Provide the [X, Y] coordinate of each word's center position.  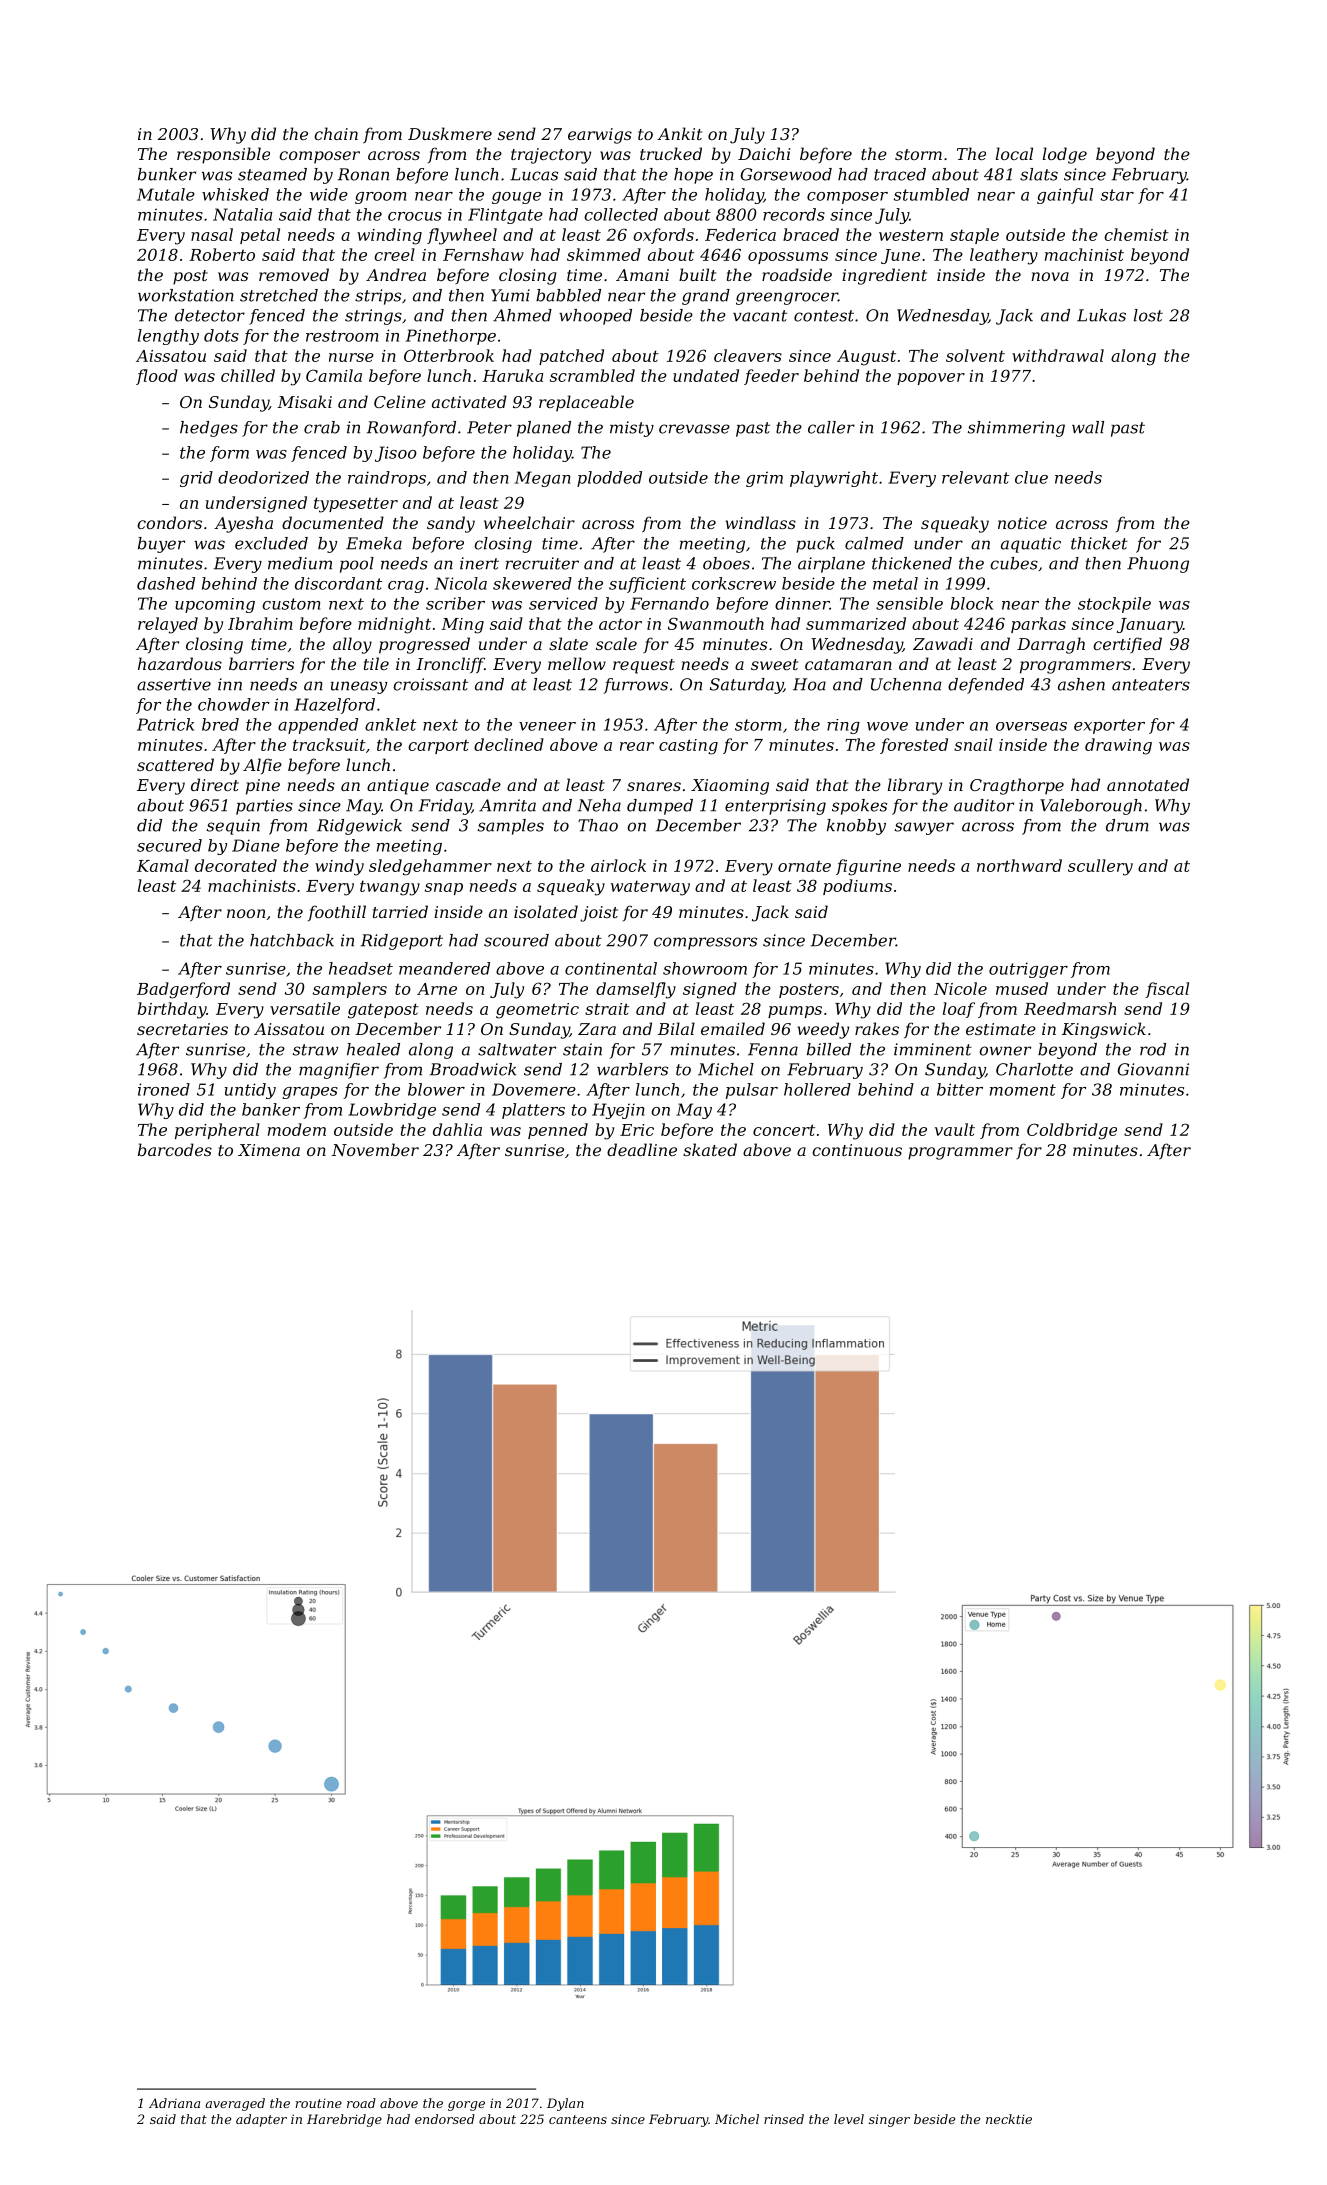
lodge [1065, 155]
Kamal [163, 865]
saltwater [517, 1049]
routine [319, 2103]
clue [1031, 477]
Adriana [174, 2103]
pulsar [752, 1091]
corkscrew [734, 583]
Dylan [565, 2104]
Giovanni [1153, 1069]
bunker [167, 174]
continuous [857, 1150]
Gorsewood [786, 174]
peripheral [217, 1131]
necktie [1009, 2119]
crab [322, 427]
